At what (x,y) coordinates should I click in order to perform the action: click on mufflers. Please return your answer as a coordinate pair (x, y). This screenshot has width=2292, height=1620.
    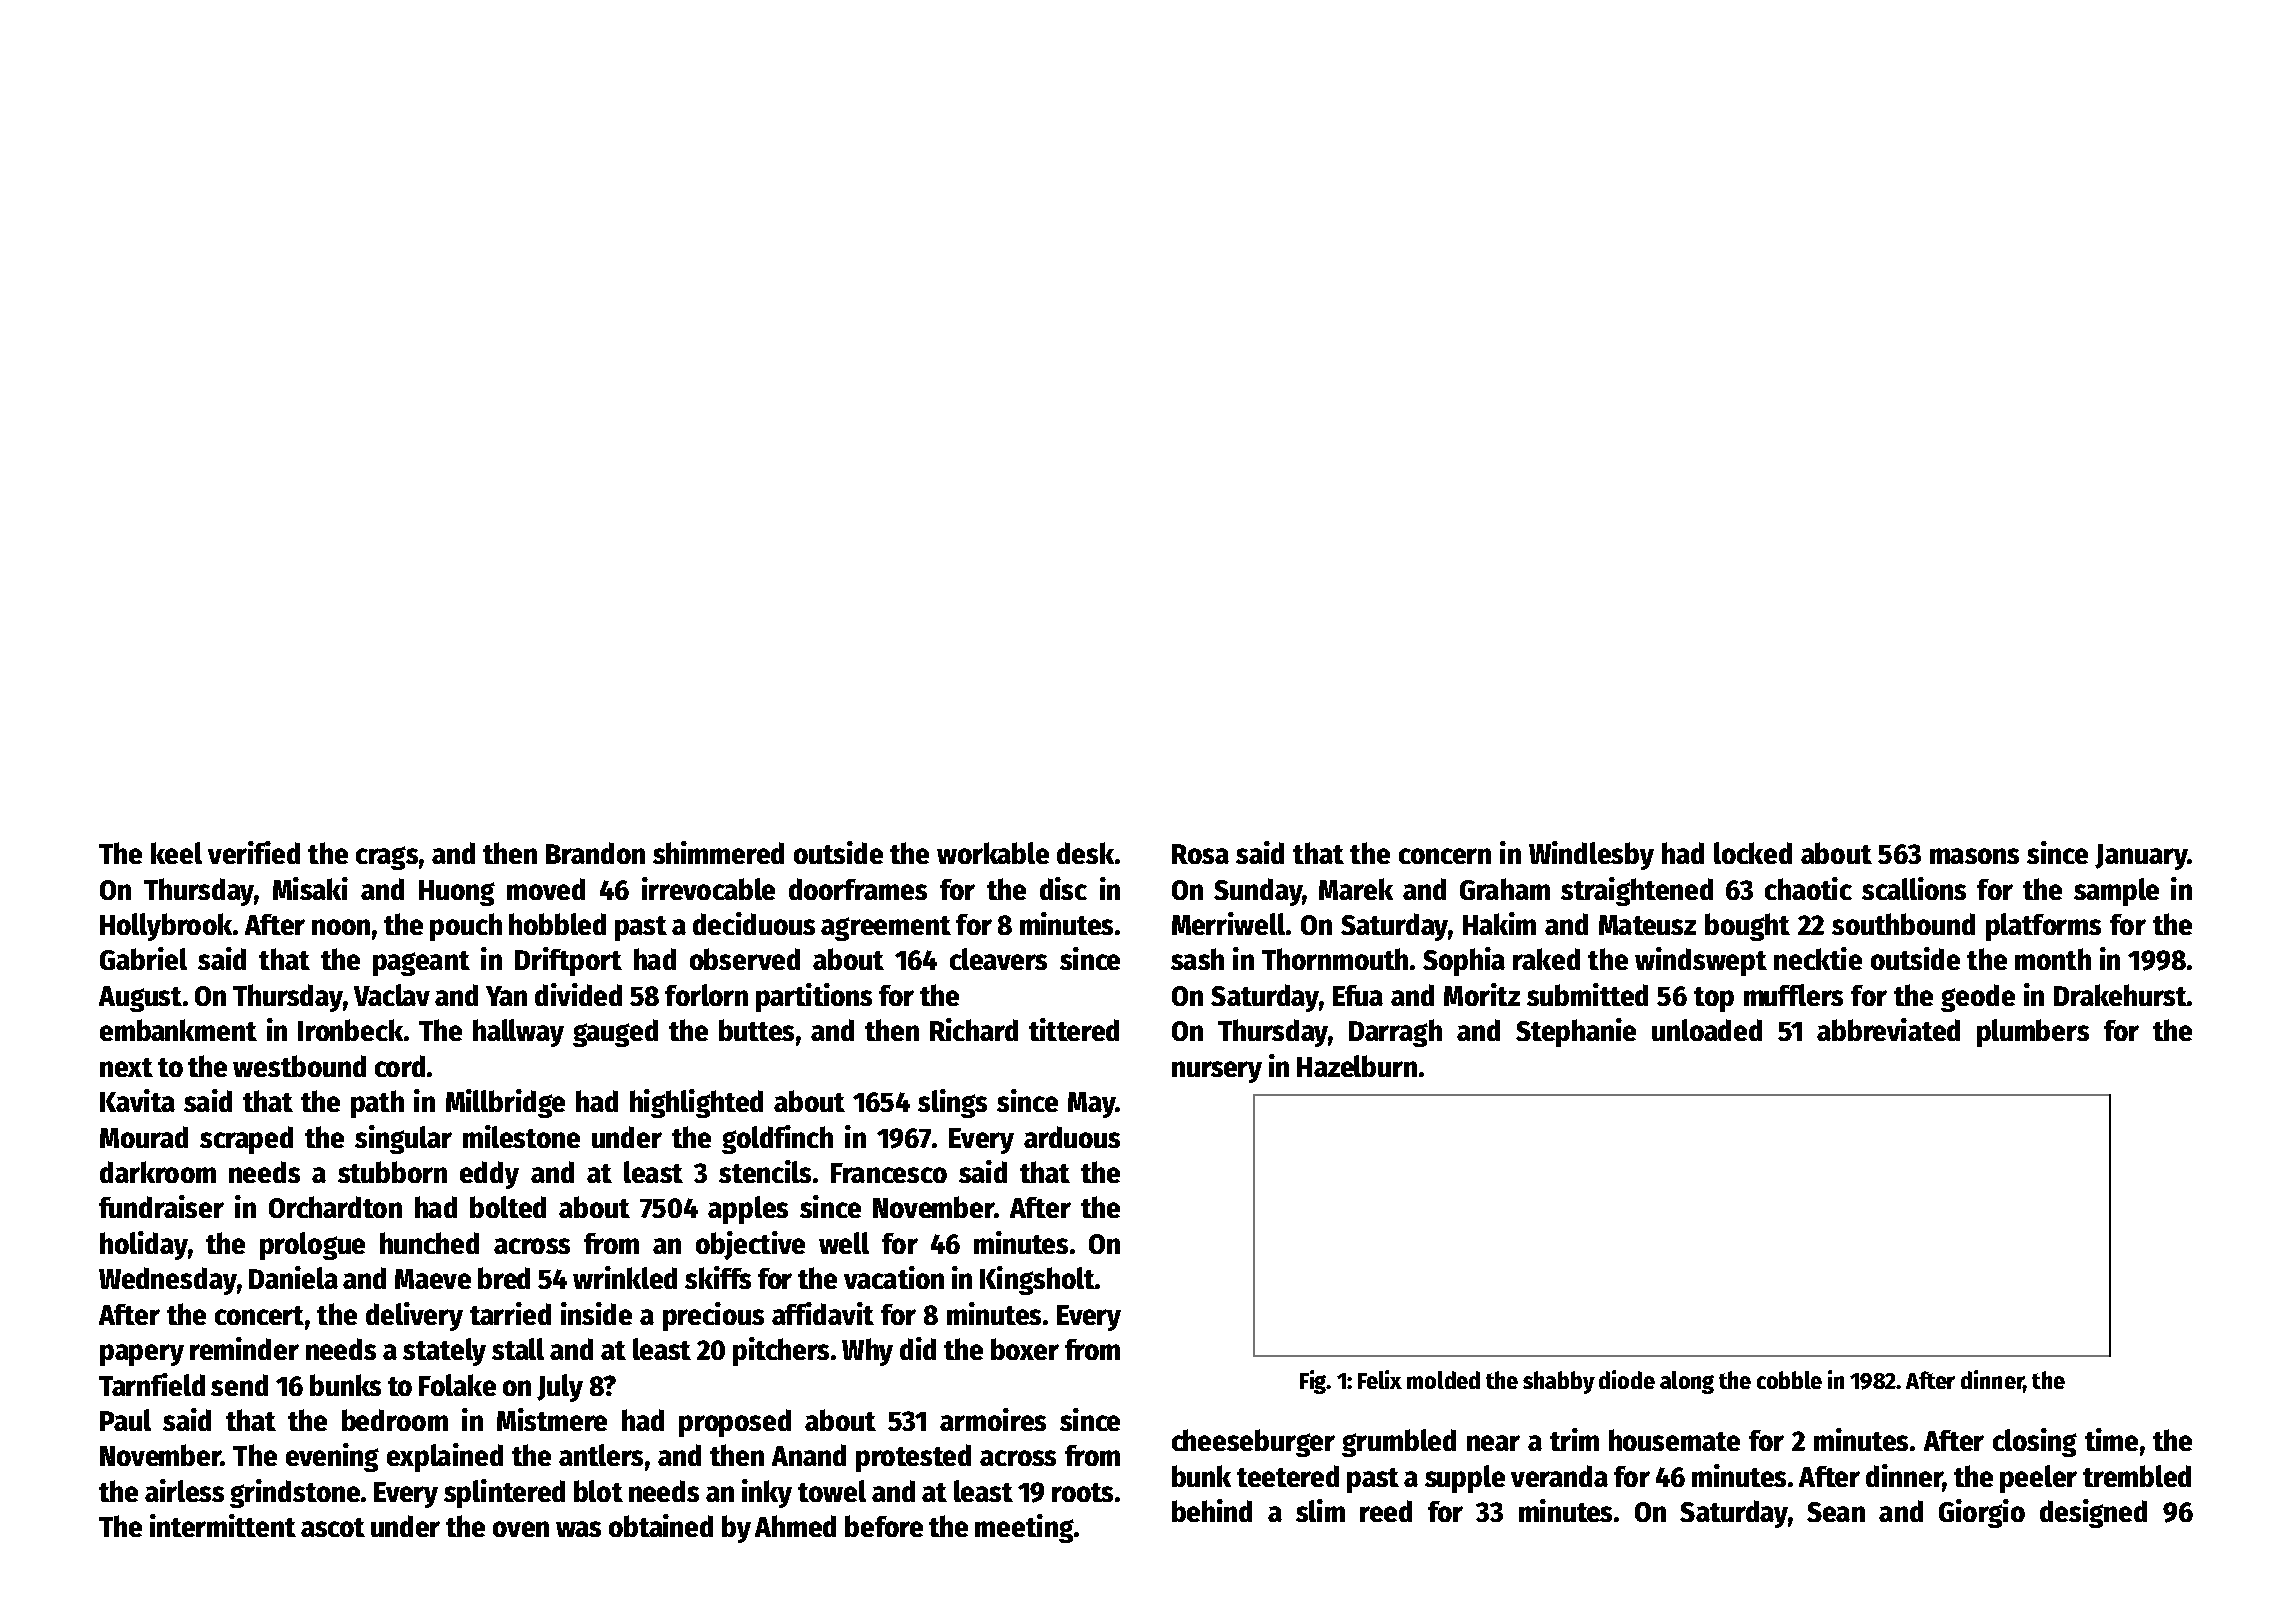
    Looking at the image, I should click on (1793, 995).
